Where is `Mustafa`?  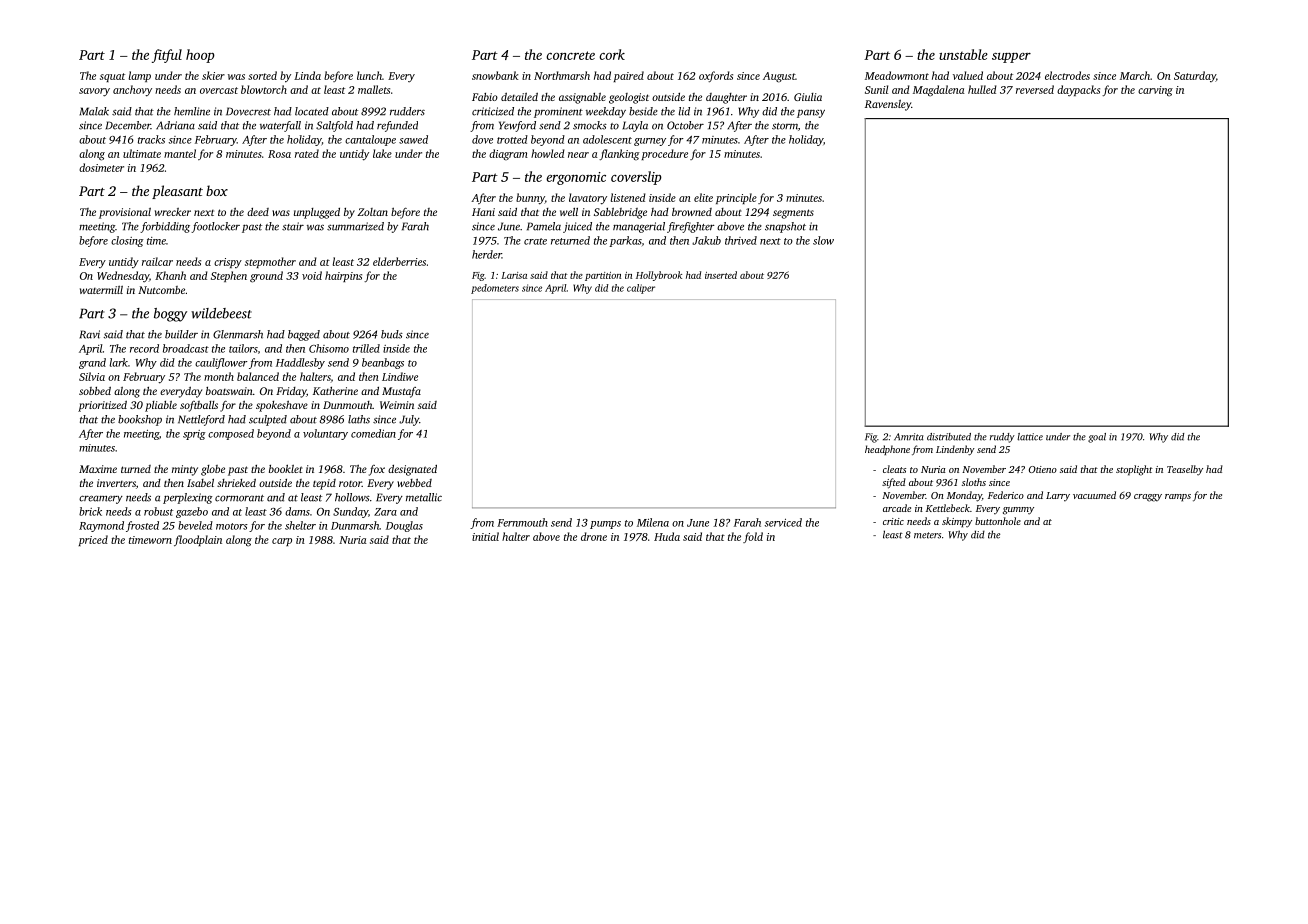
Mustafa is located at coordinates (401, 392).
